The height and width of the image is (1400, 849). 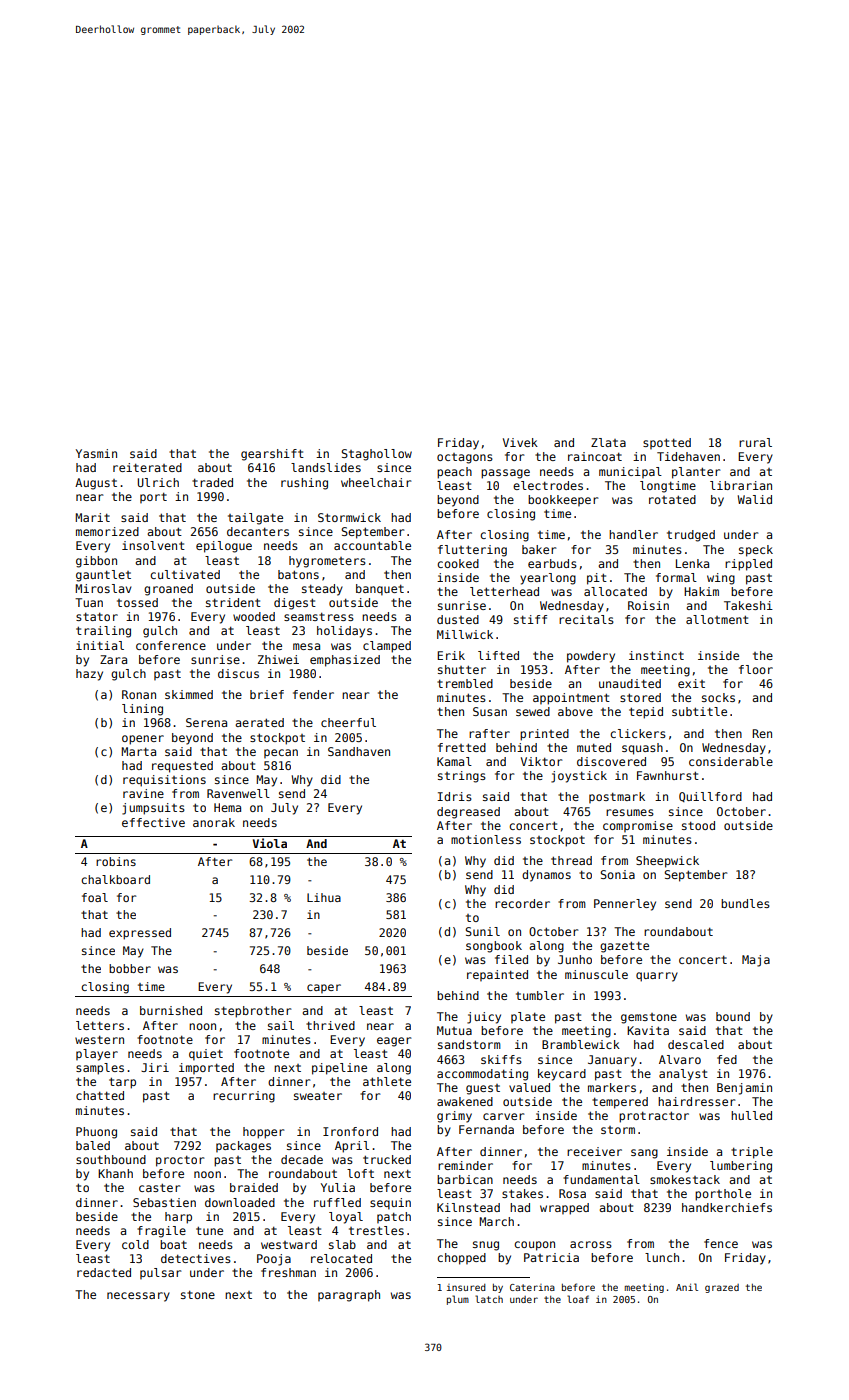 What do you see at coordinates (349, 1296) in the image?
I see `paragraph` at bounding box center [349, 1296].
